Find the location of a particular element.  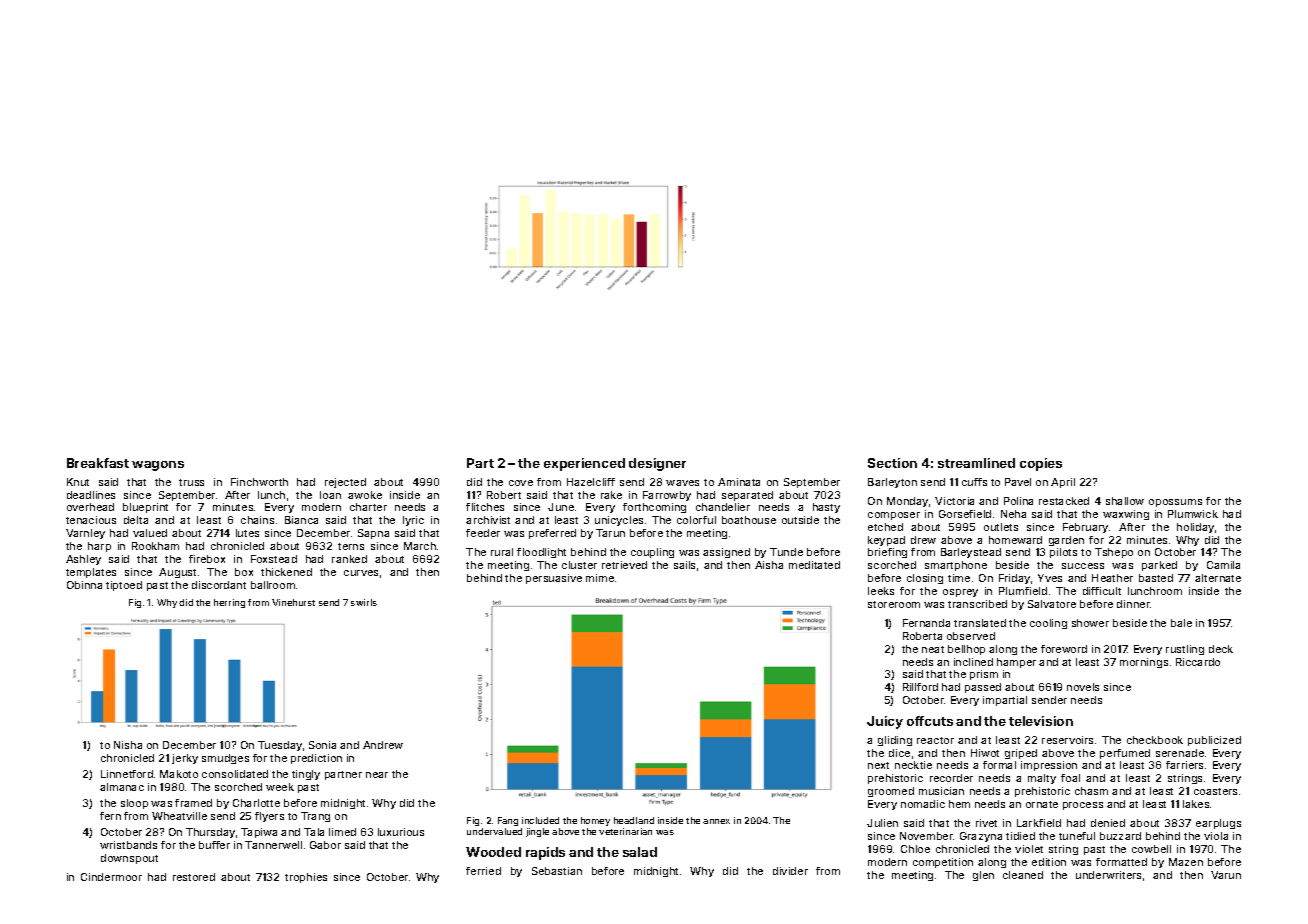

Julien is located at coordinates (882, 823).
